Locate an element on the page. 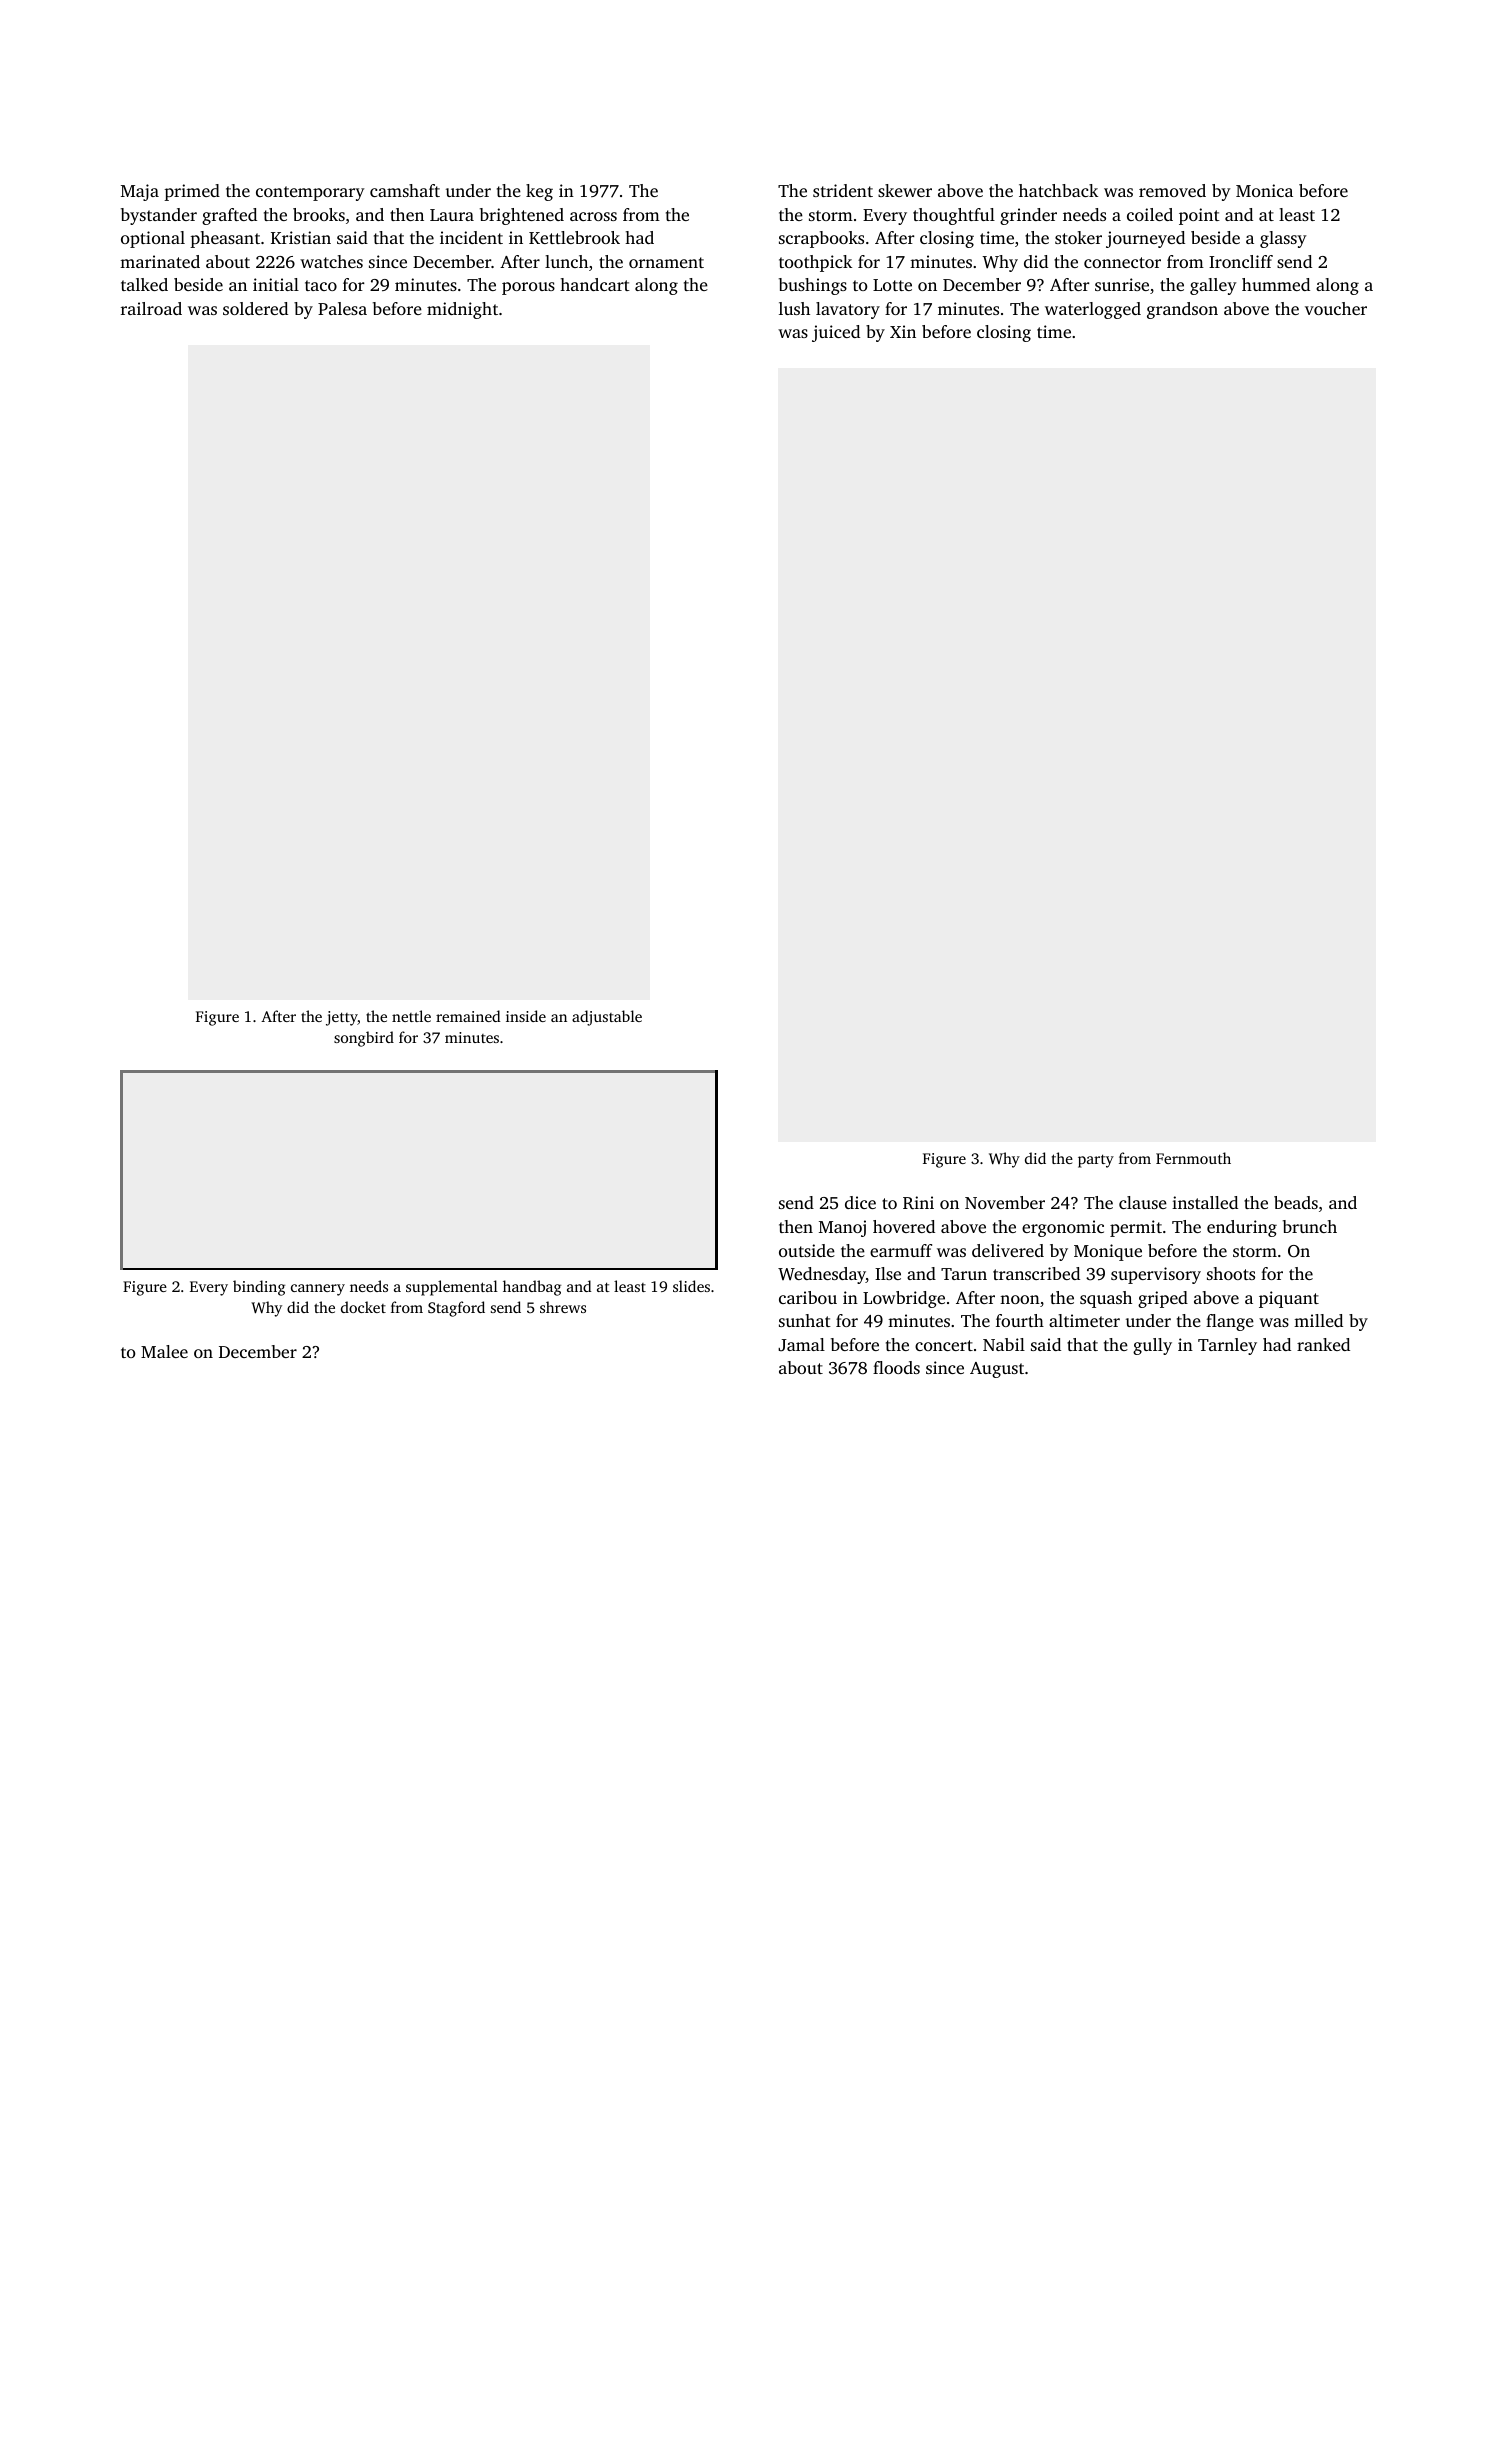 Image resolution: width=1496 pixels, height=2464 pixels. Malee is located at coordinates (164, 1351).
